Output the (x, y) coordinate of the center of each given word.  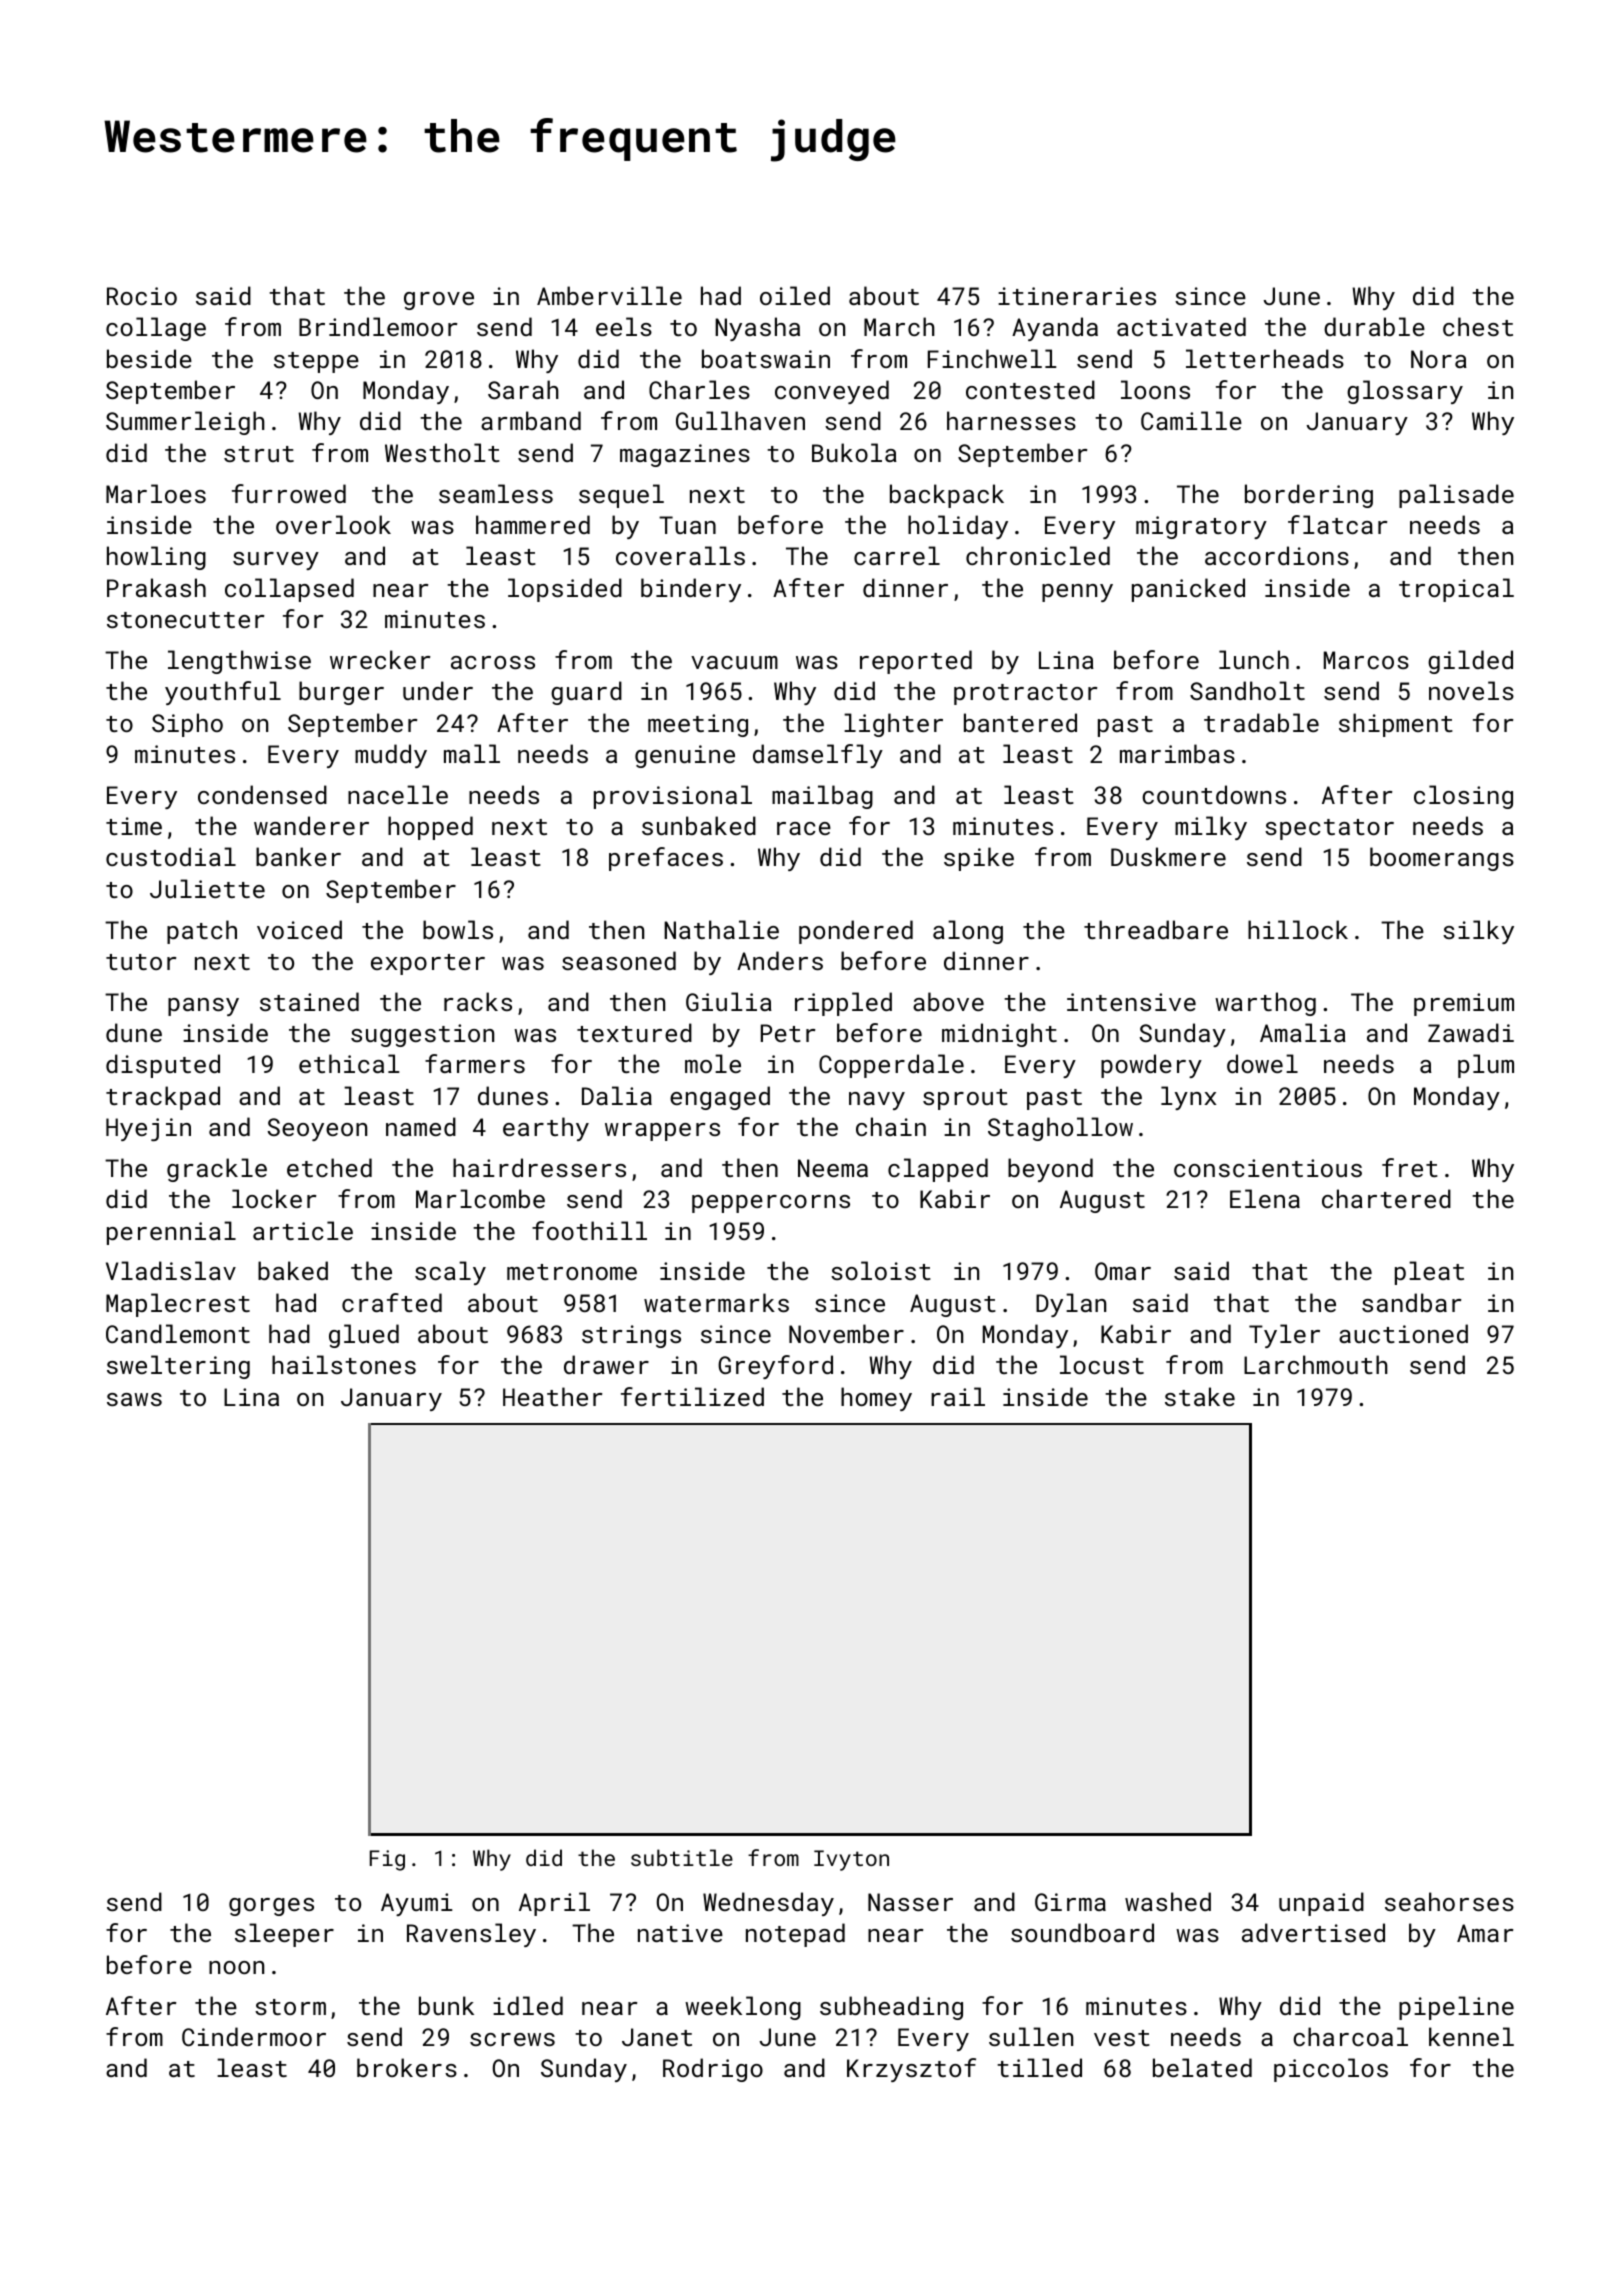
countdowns (1214, 794)
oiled (795, 295)
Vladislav (171, 1270)
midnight (999, 1035)
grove (439, 301)
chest (1478, 326)
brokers (407, 2067)
